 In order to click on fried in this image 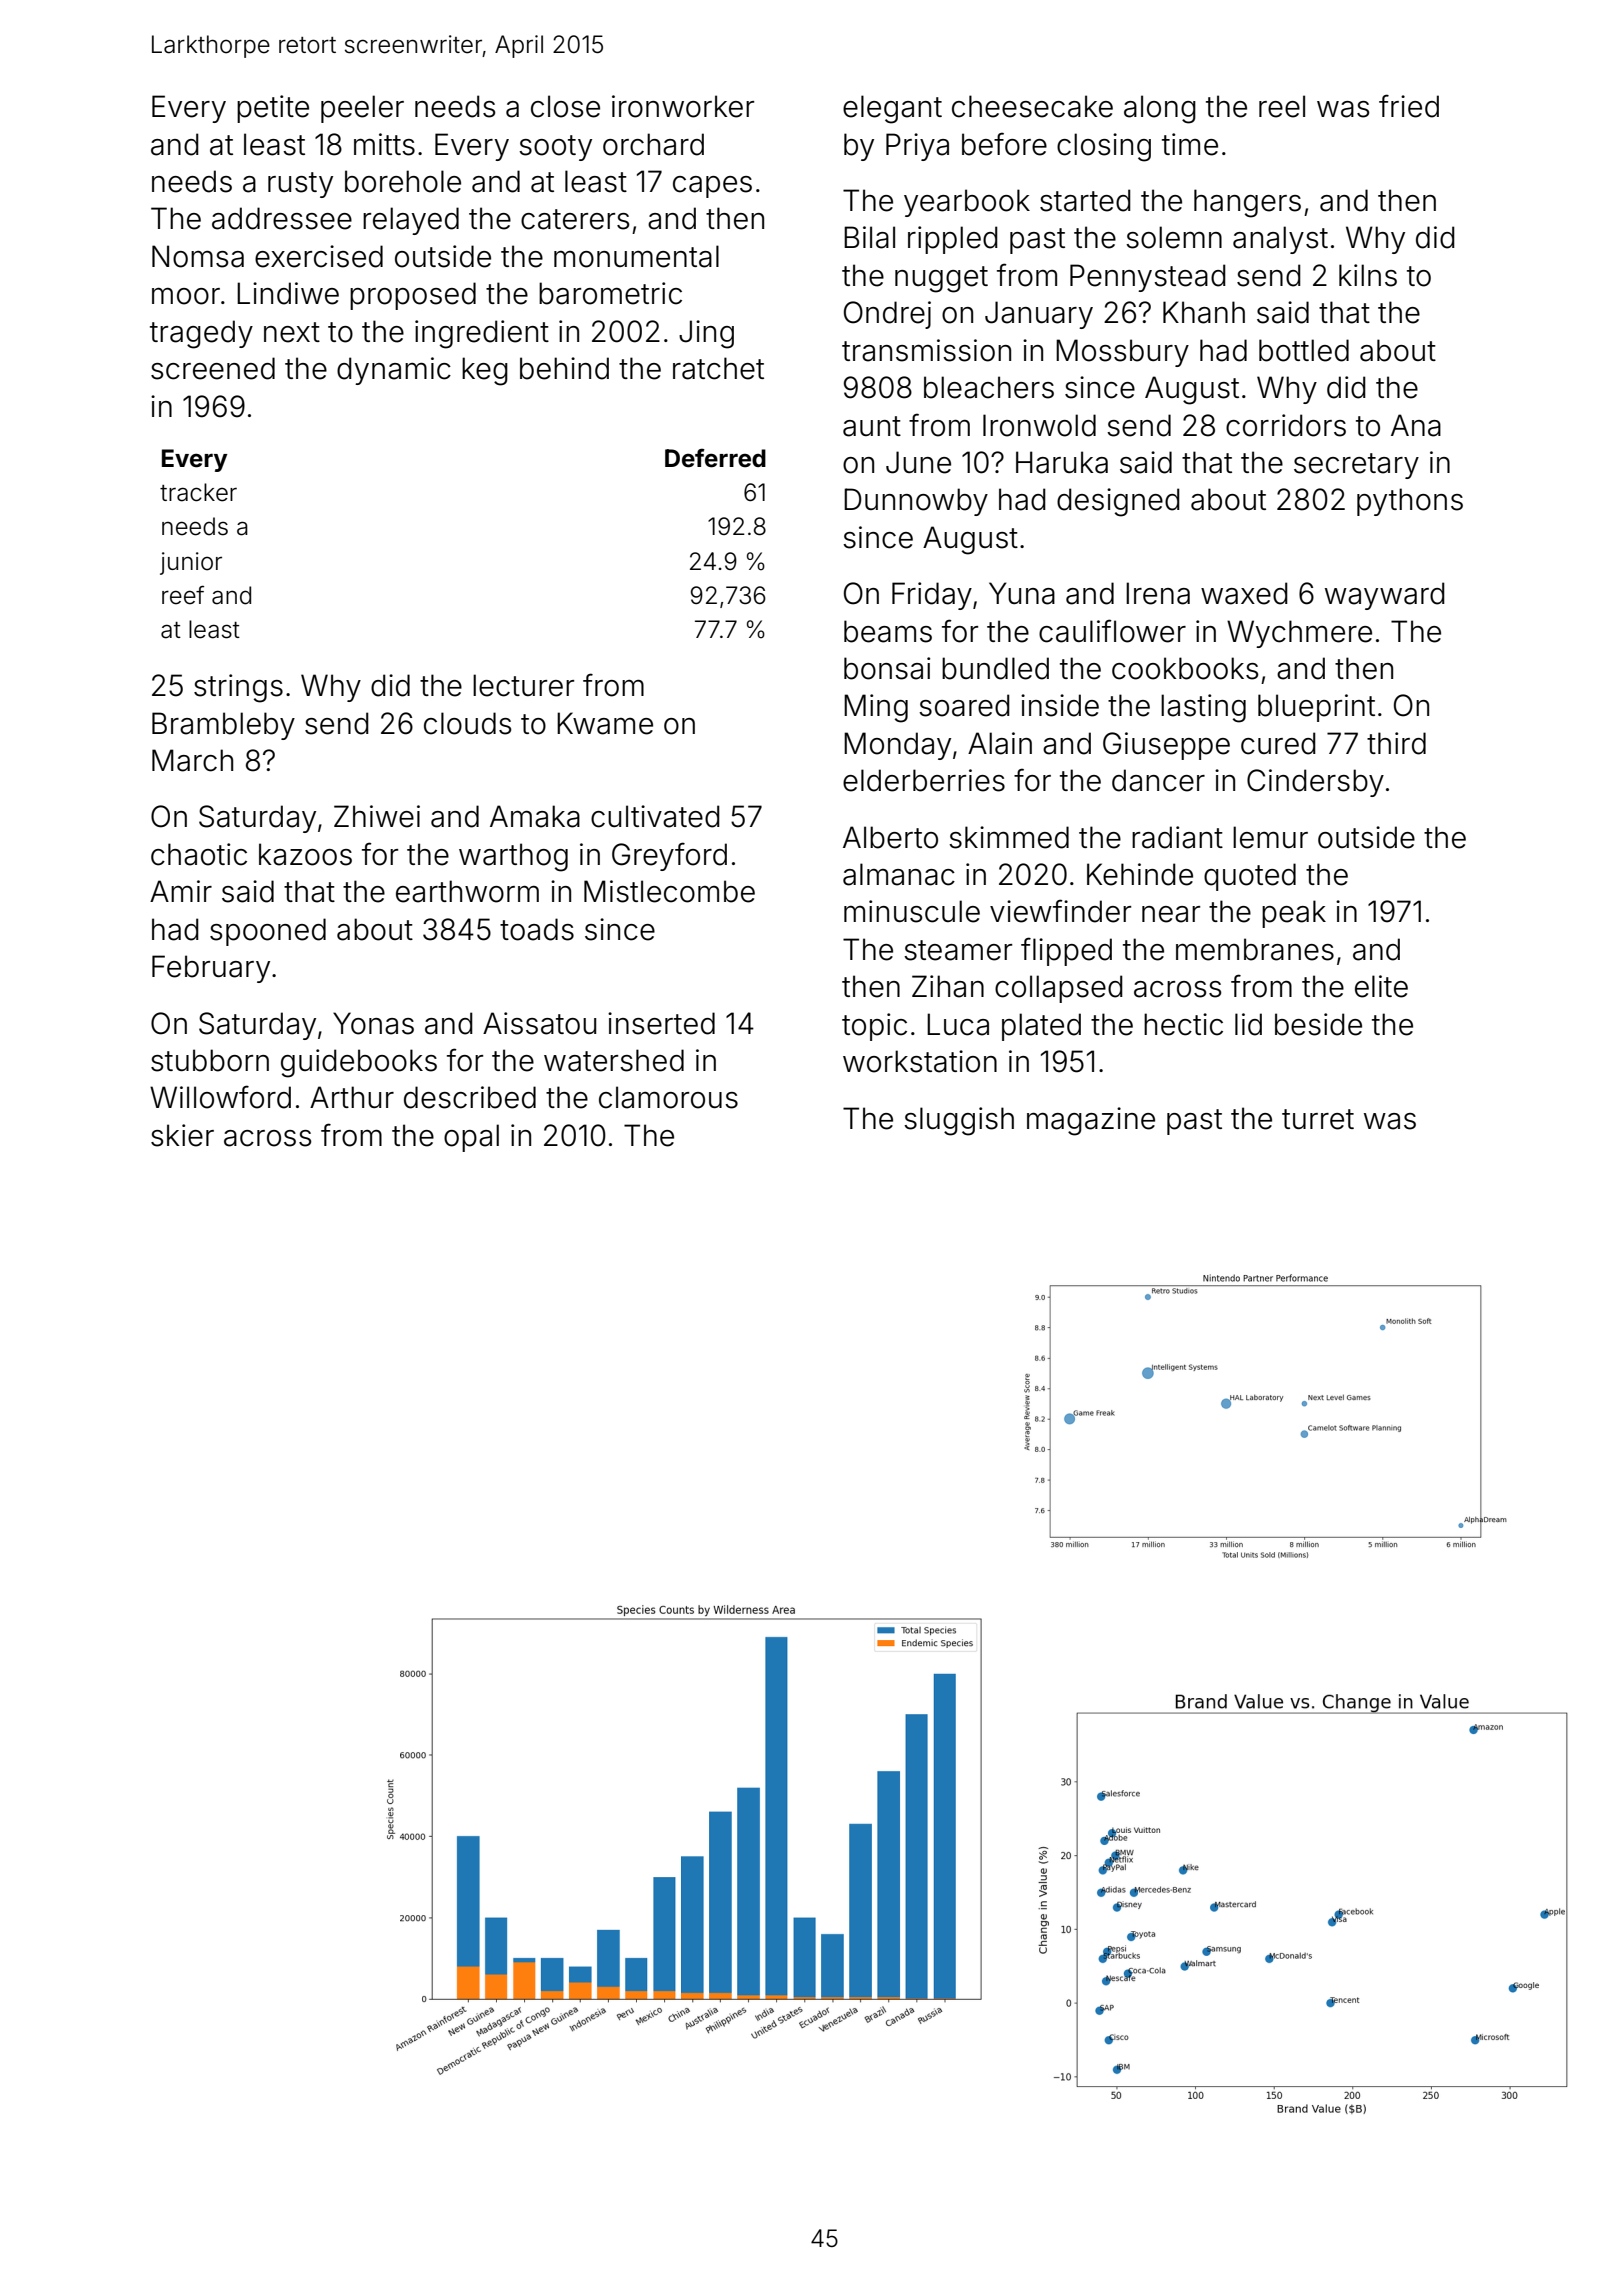, I will do `click(1409, 106)`.
